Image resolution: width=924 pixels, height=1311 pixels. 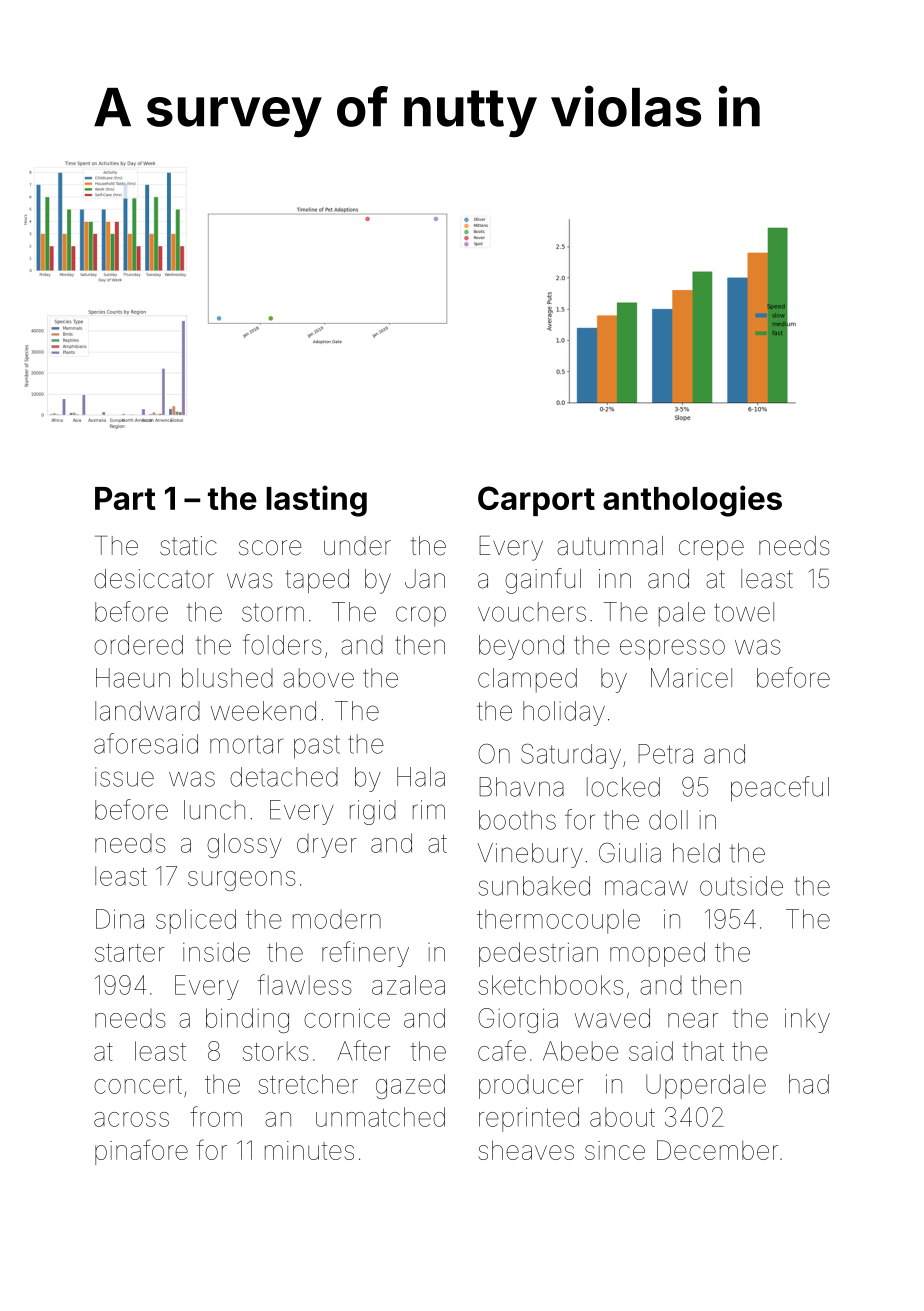 What do you see at coordinates (196, 921) in the screenshot?
I see `spliced` at bounding box center [196, 921].
